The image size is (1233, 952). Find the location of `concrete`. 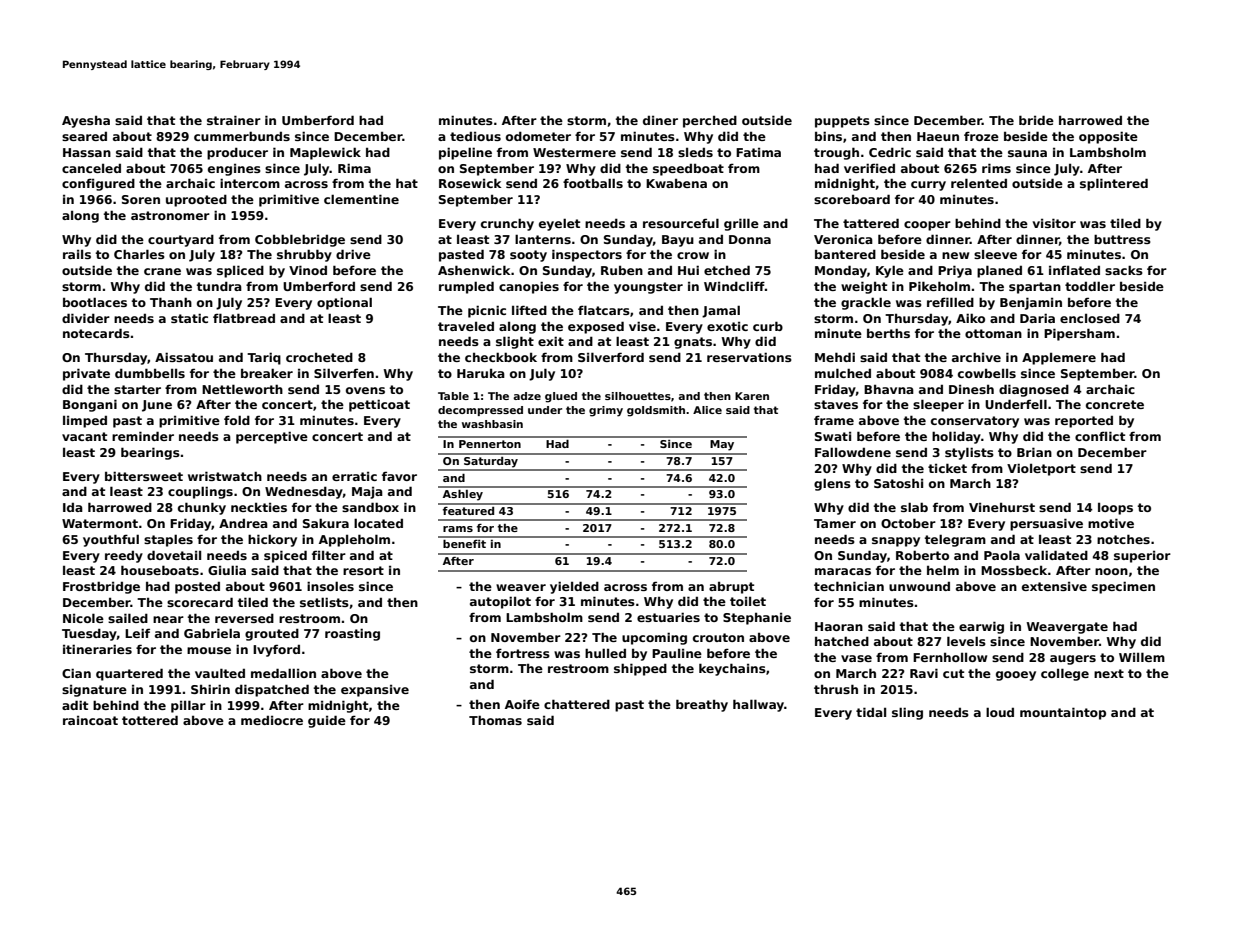

concrete is located at coordinates (1115, 404).
